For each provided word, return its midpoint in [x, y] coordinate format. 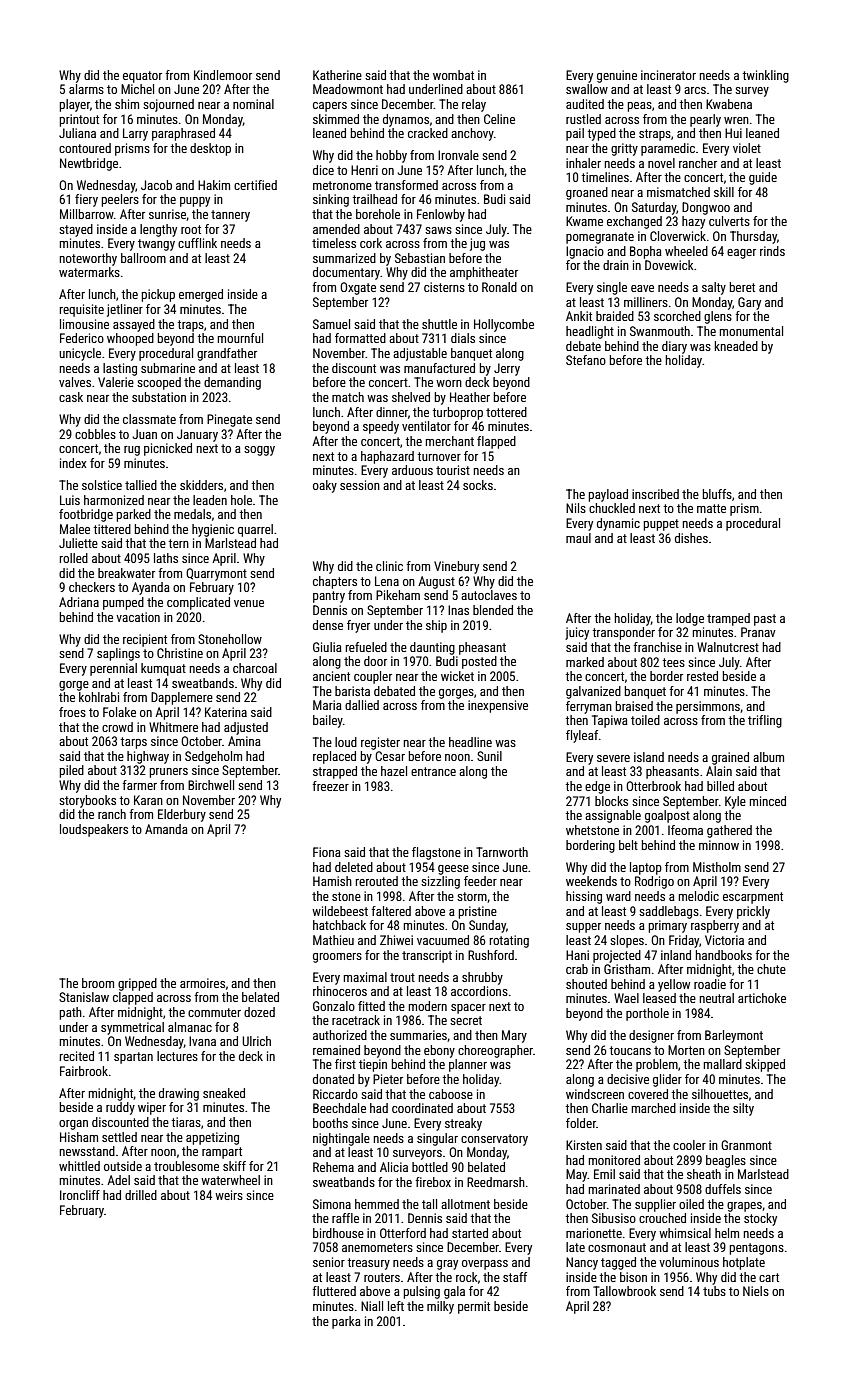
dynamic [618, 524]
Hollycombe [504, 325]
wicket [457, 676]
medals [192, 514]
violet [747, 148]
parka [346, 1322]
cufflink [197, 243]
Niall [372, 1306]
